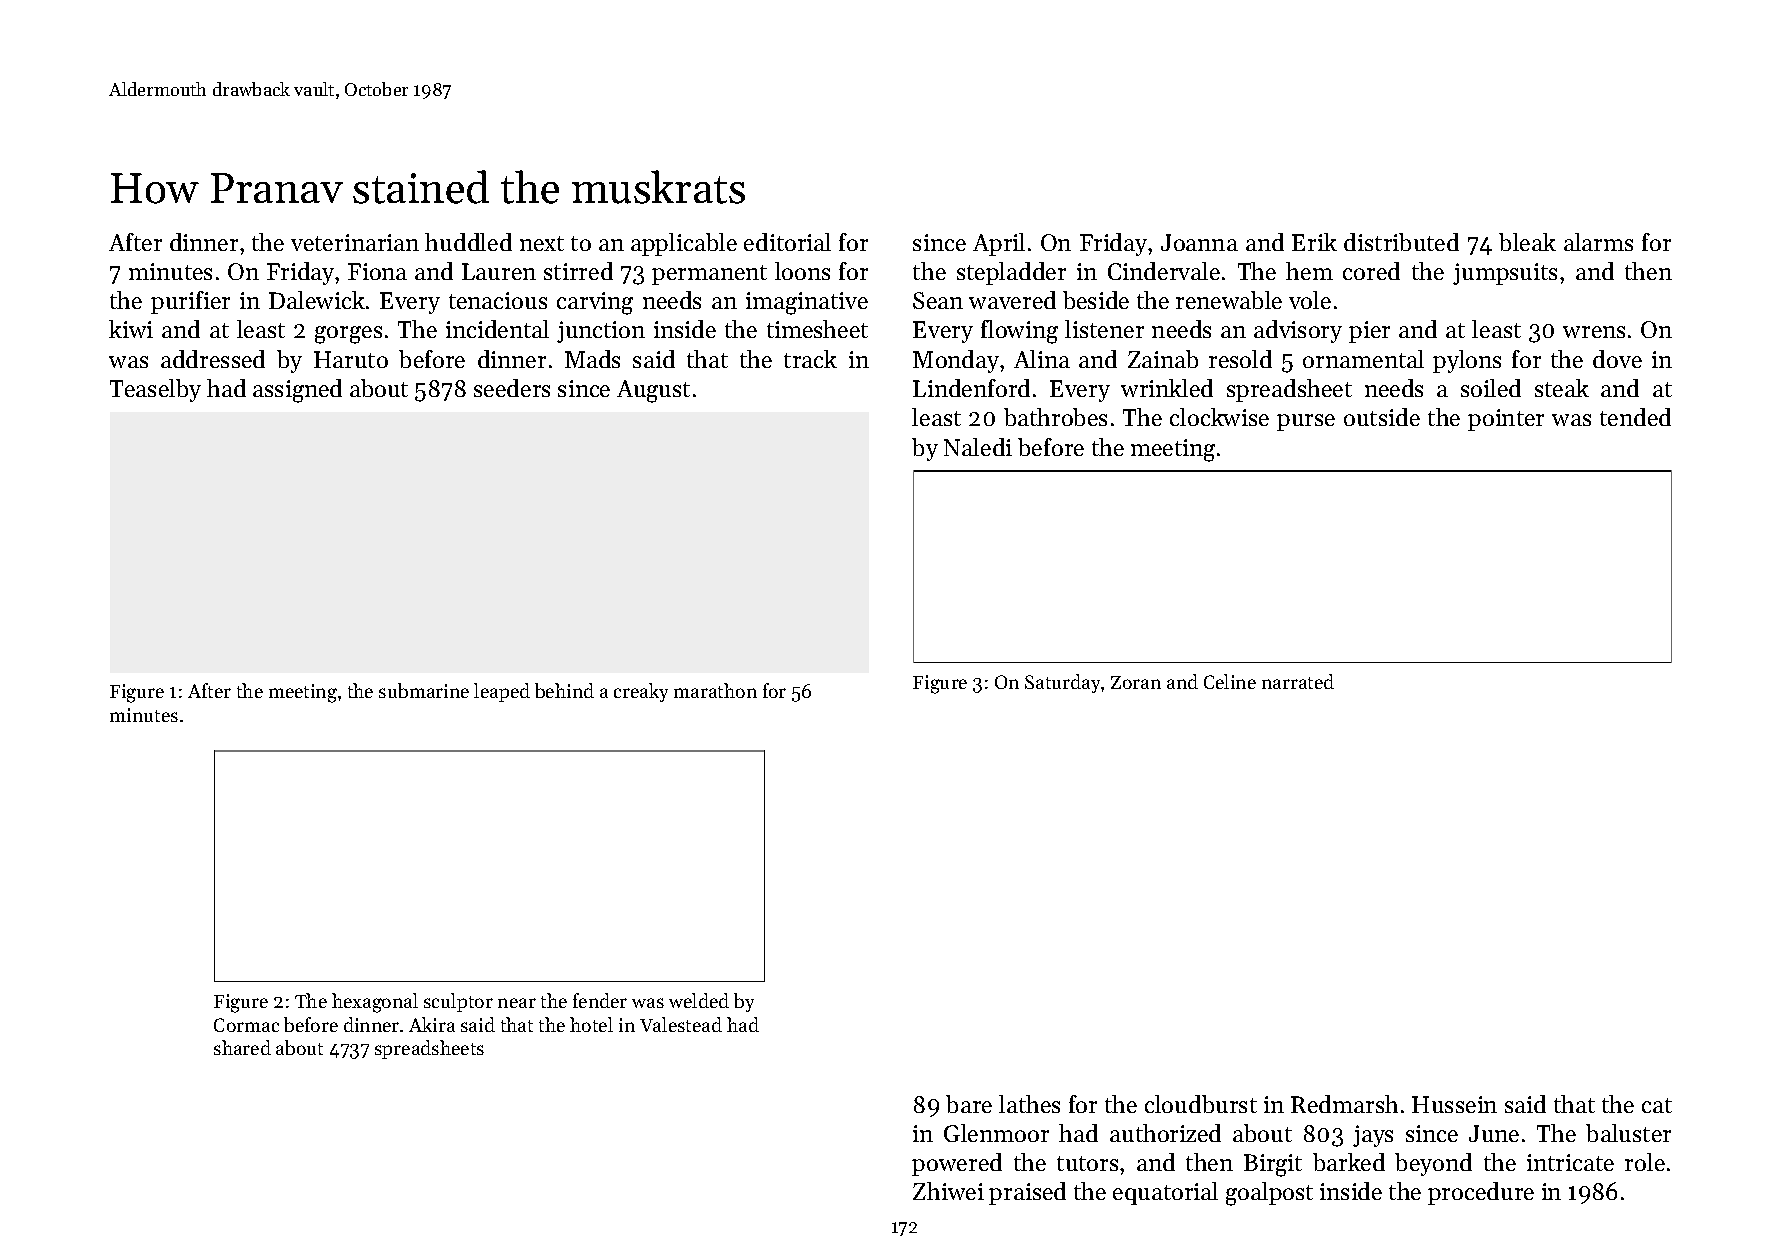 The height and width of the page is (1260, 1782). I want to click on assigned, so click(297, 391).
